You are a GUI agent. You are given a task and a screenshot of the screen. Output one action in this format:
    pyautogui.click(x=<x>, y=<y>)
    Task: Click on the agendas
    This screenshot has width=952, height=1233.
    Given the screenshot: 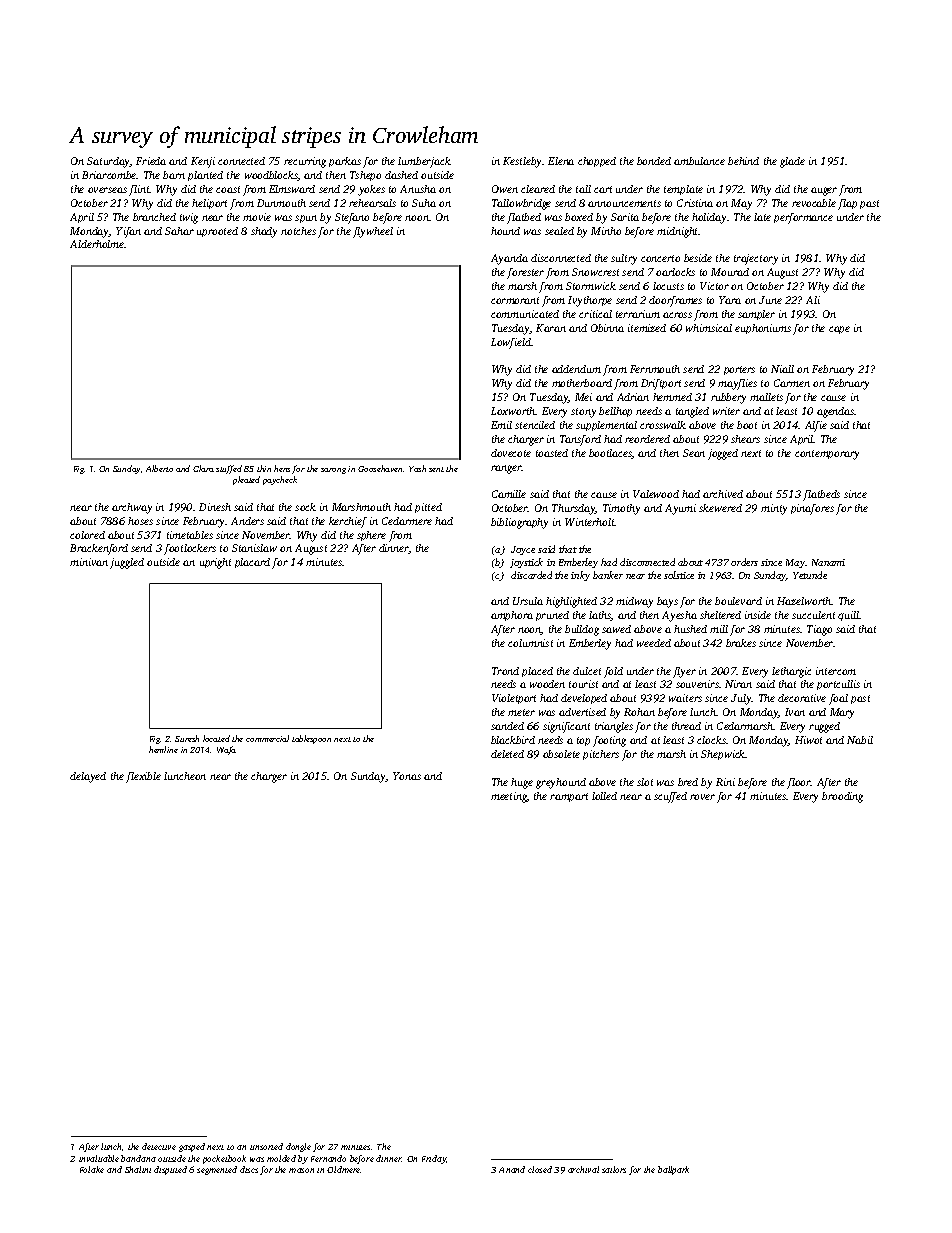 What is the action you would take?
    pyautogui.click(x=836, y=412)
